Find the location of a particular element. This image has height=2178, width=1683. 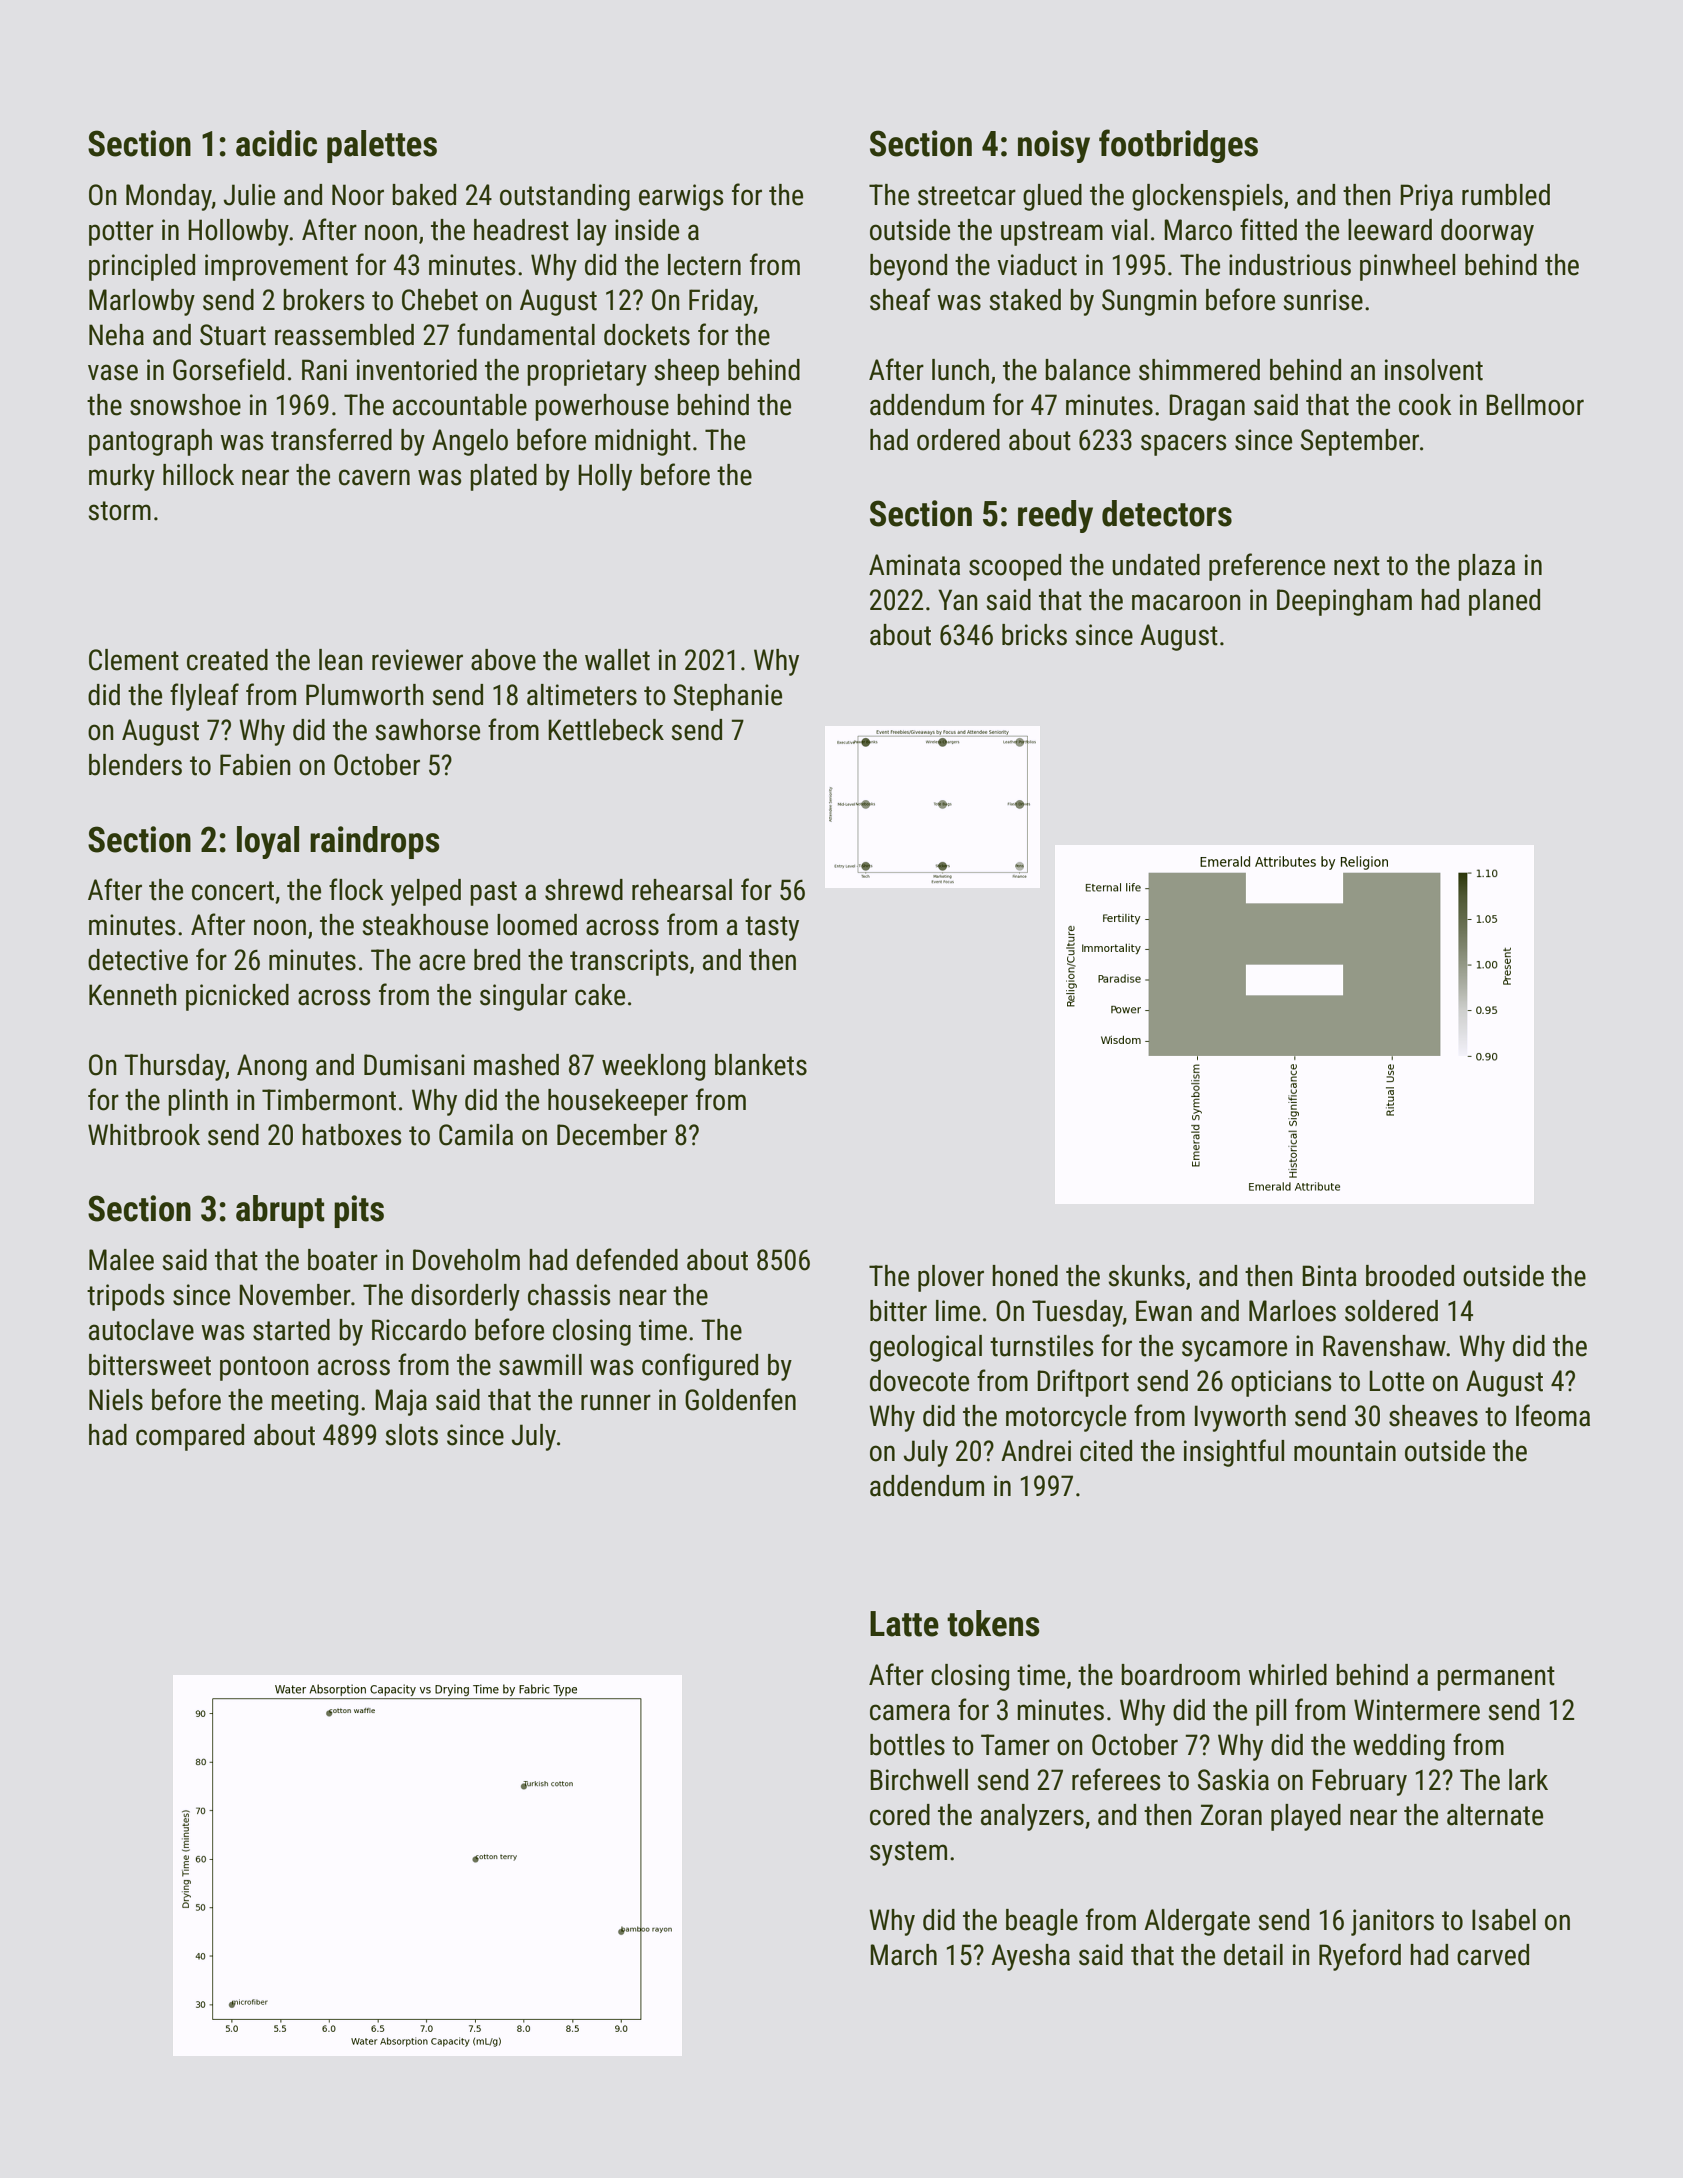

lark is located at coordinates (1528, 1780).
